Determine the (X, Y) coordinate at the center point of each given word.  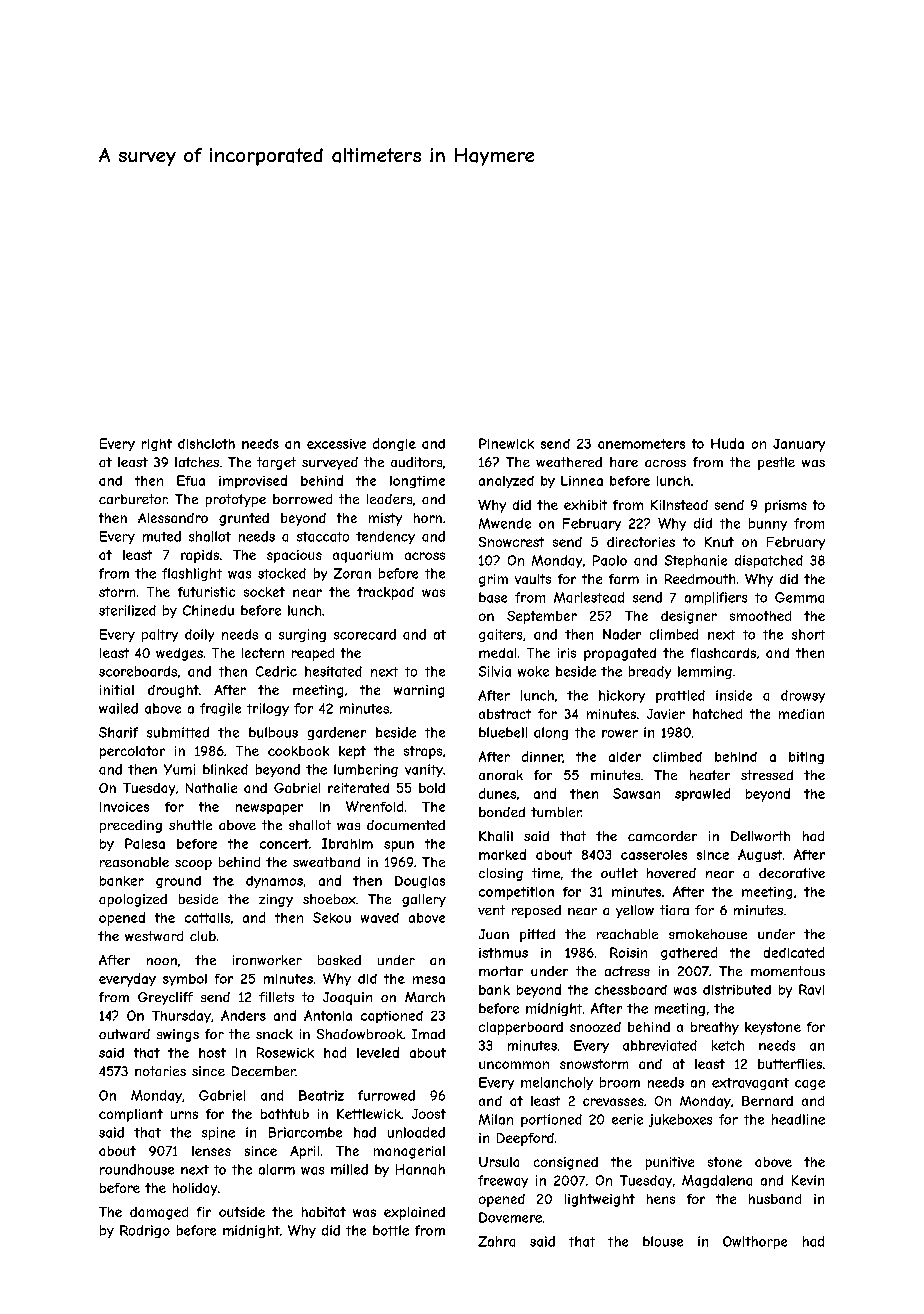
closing (501, 874)
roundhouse (137, 1169)
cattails (207, 918)
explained (414, 1213)
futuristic (206, 592)
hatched (717, 714)
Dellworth (760, 836)
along (551, 733)
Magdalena (717, 1181)
